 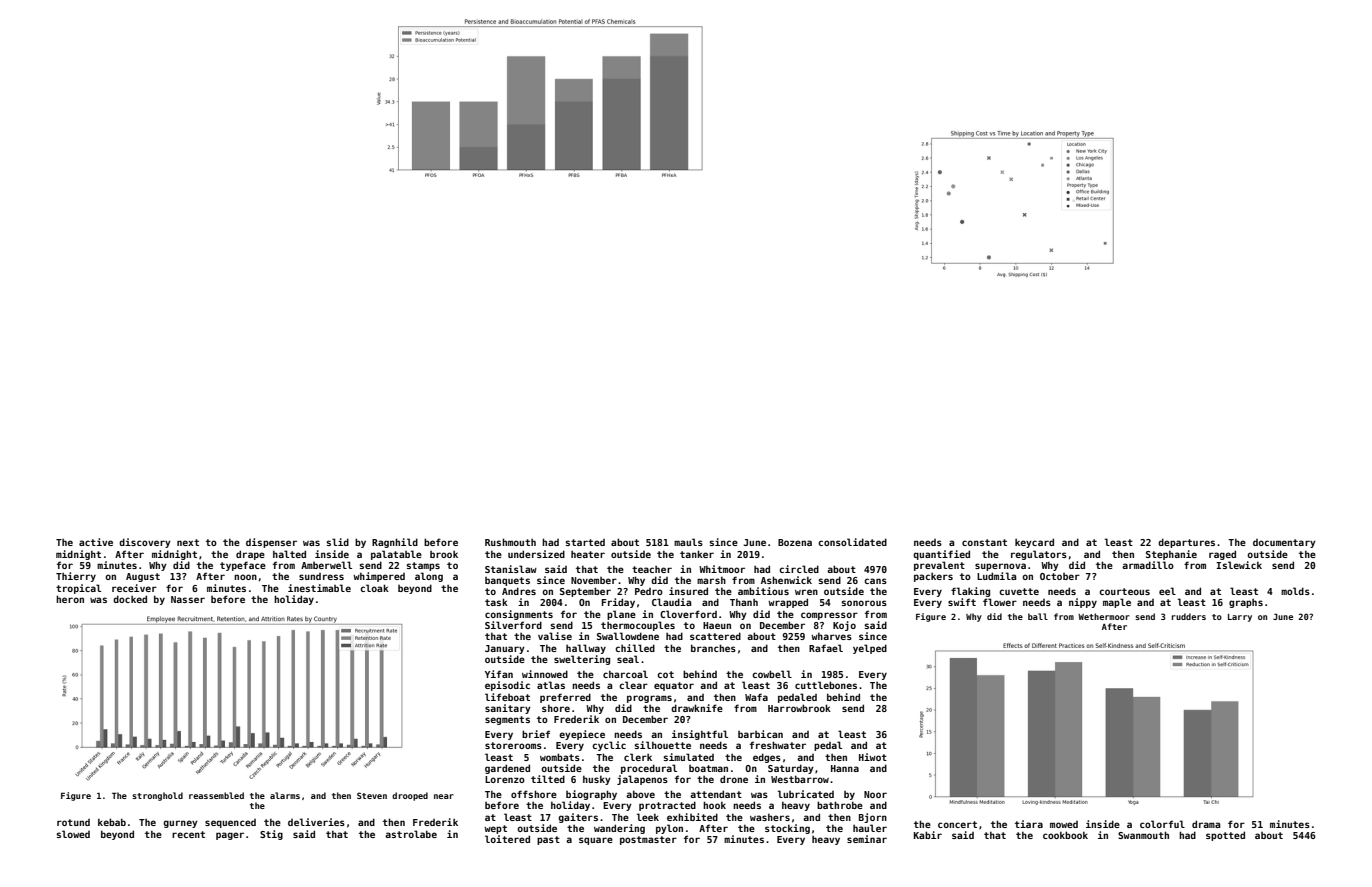 What do you see at coordinates (1225, 836) in the image?
I see `spotted` at bounding box center [1225, 836].
